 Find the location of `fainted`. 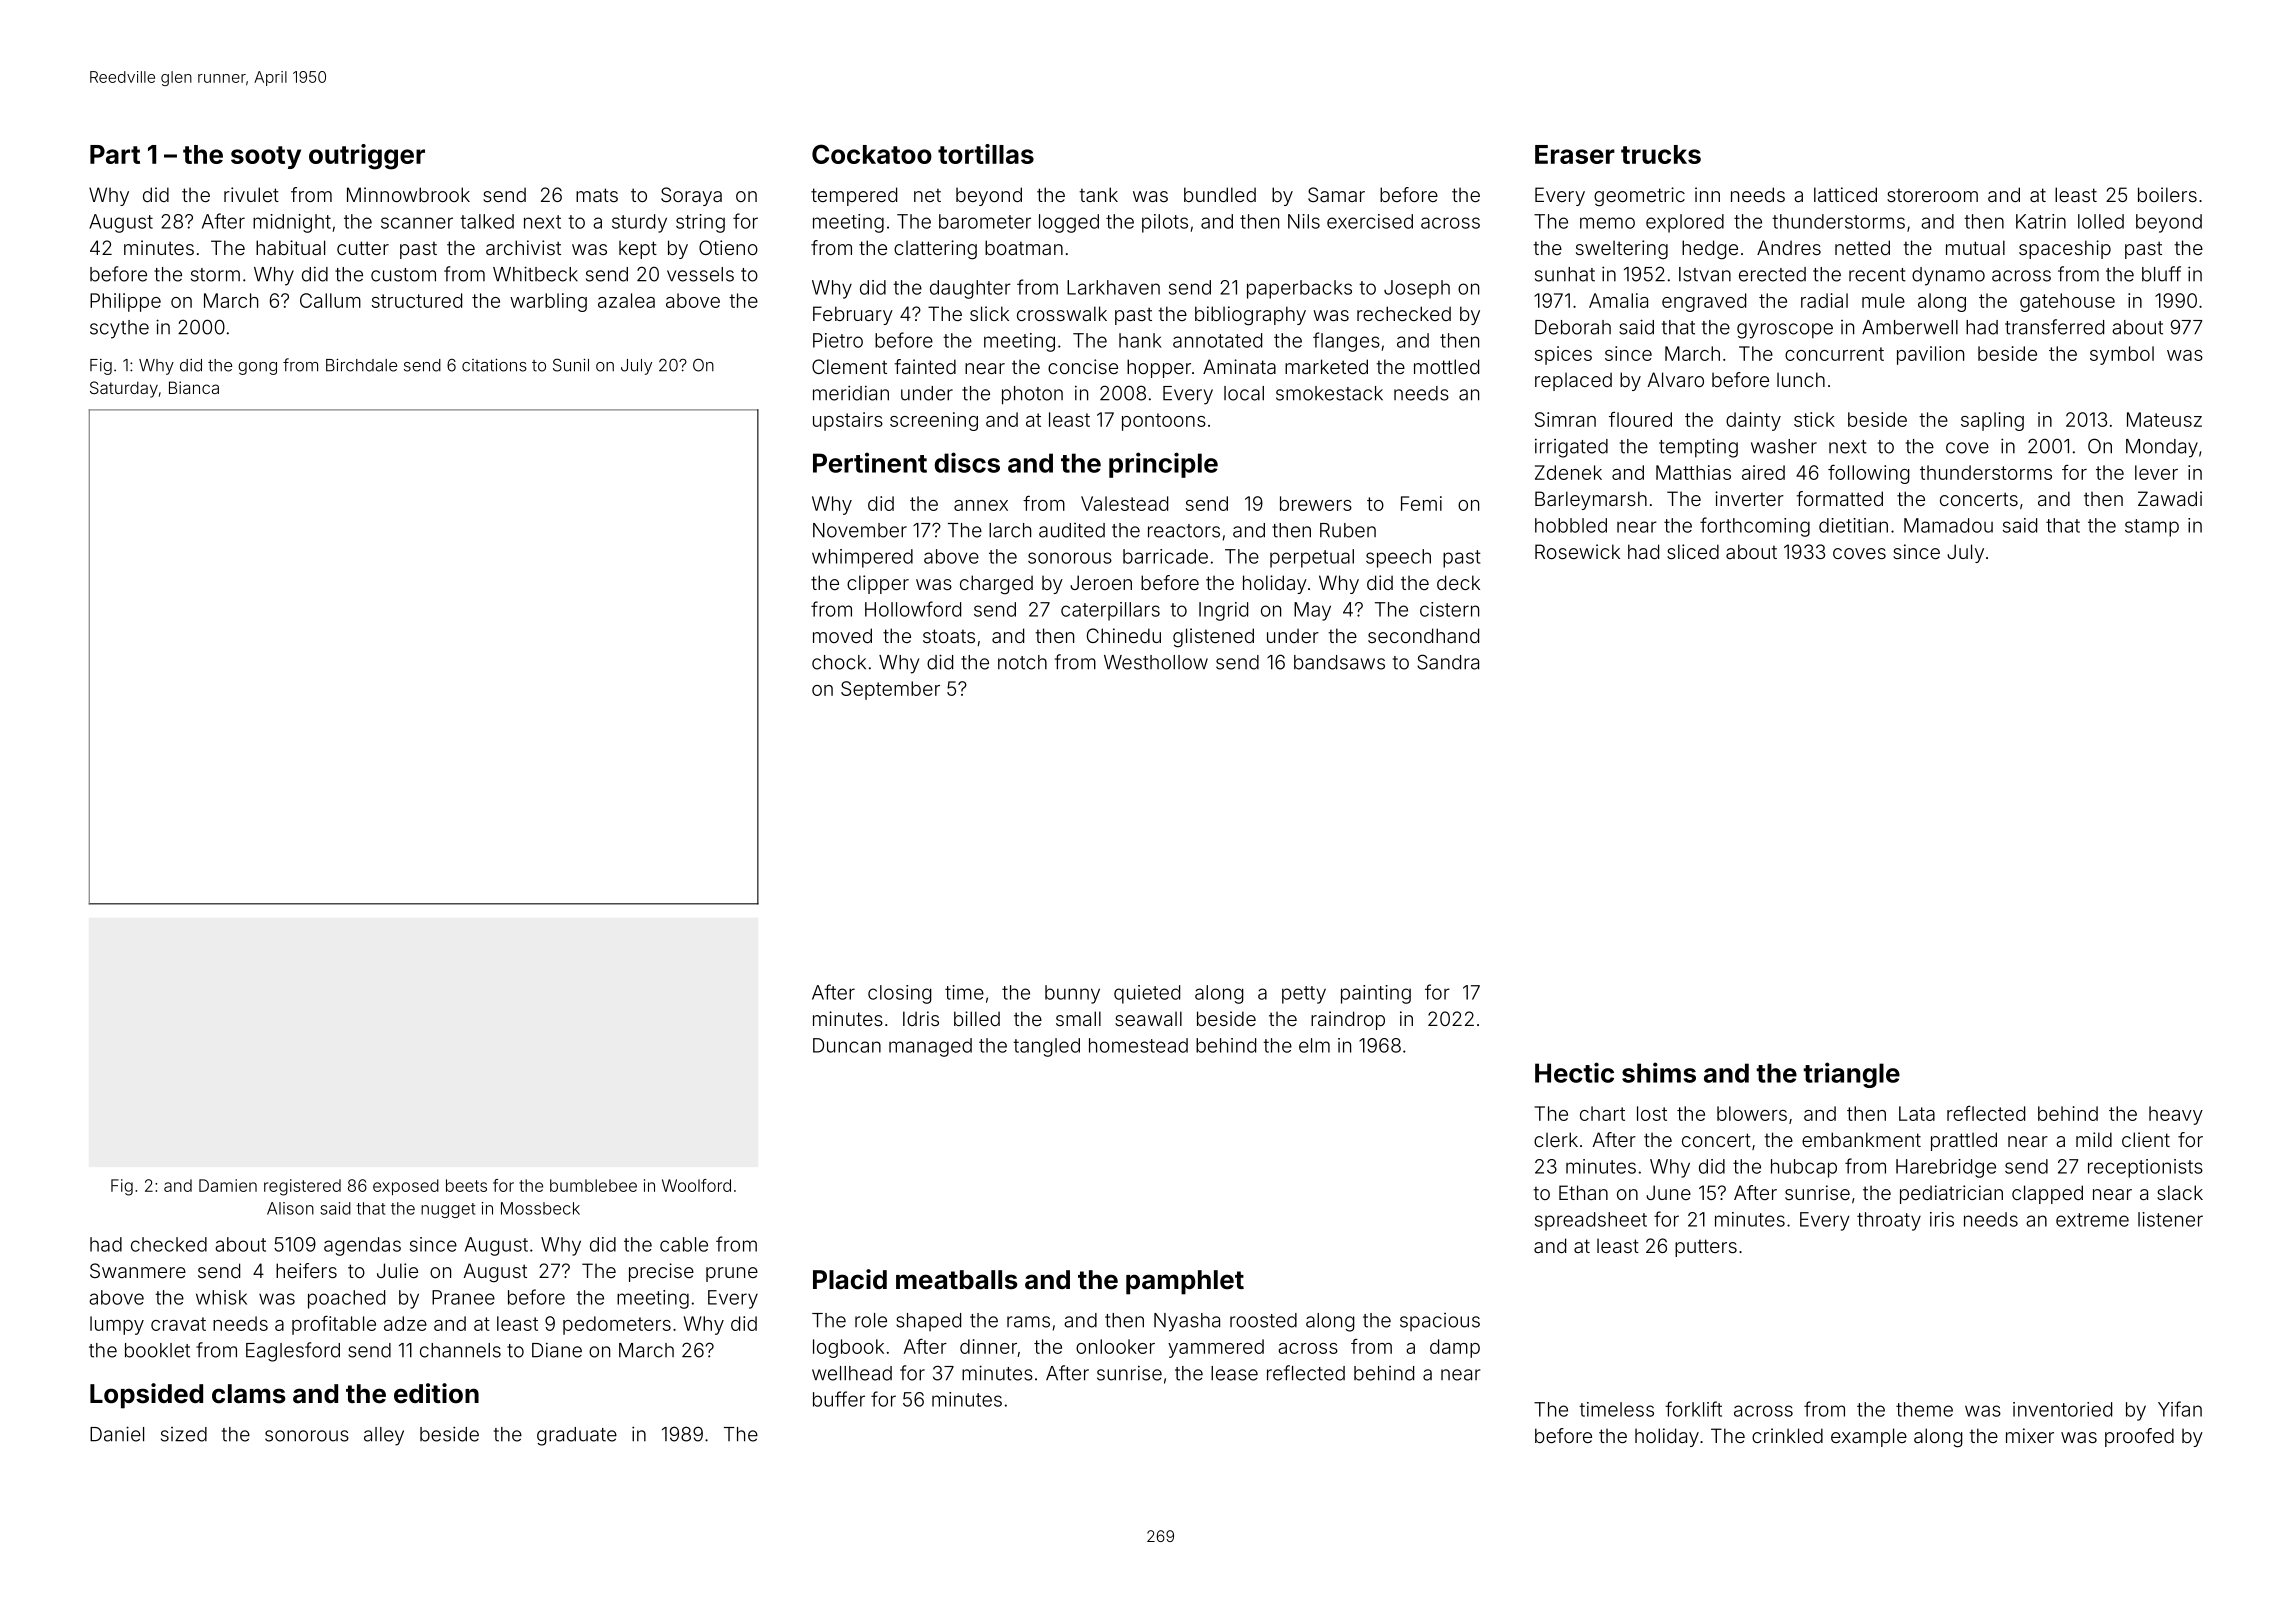

fainted is located at coordinates (925, 366).
